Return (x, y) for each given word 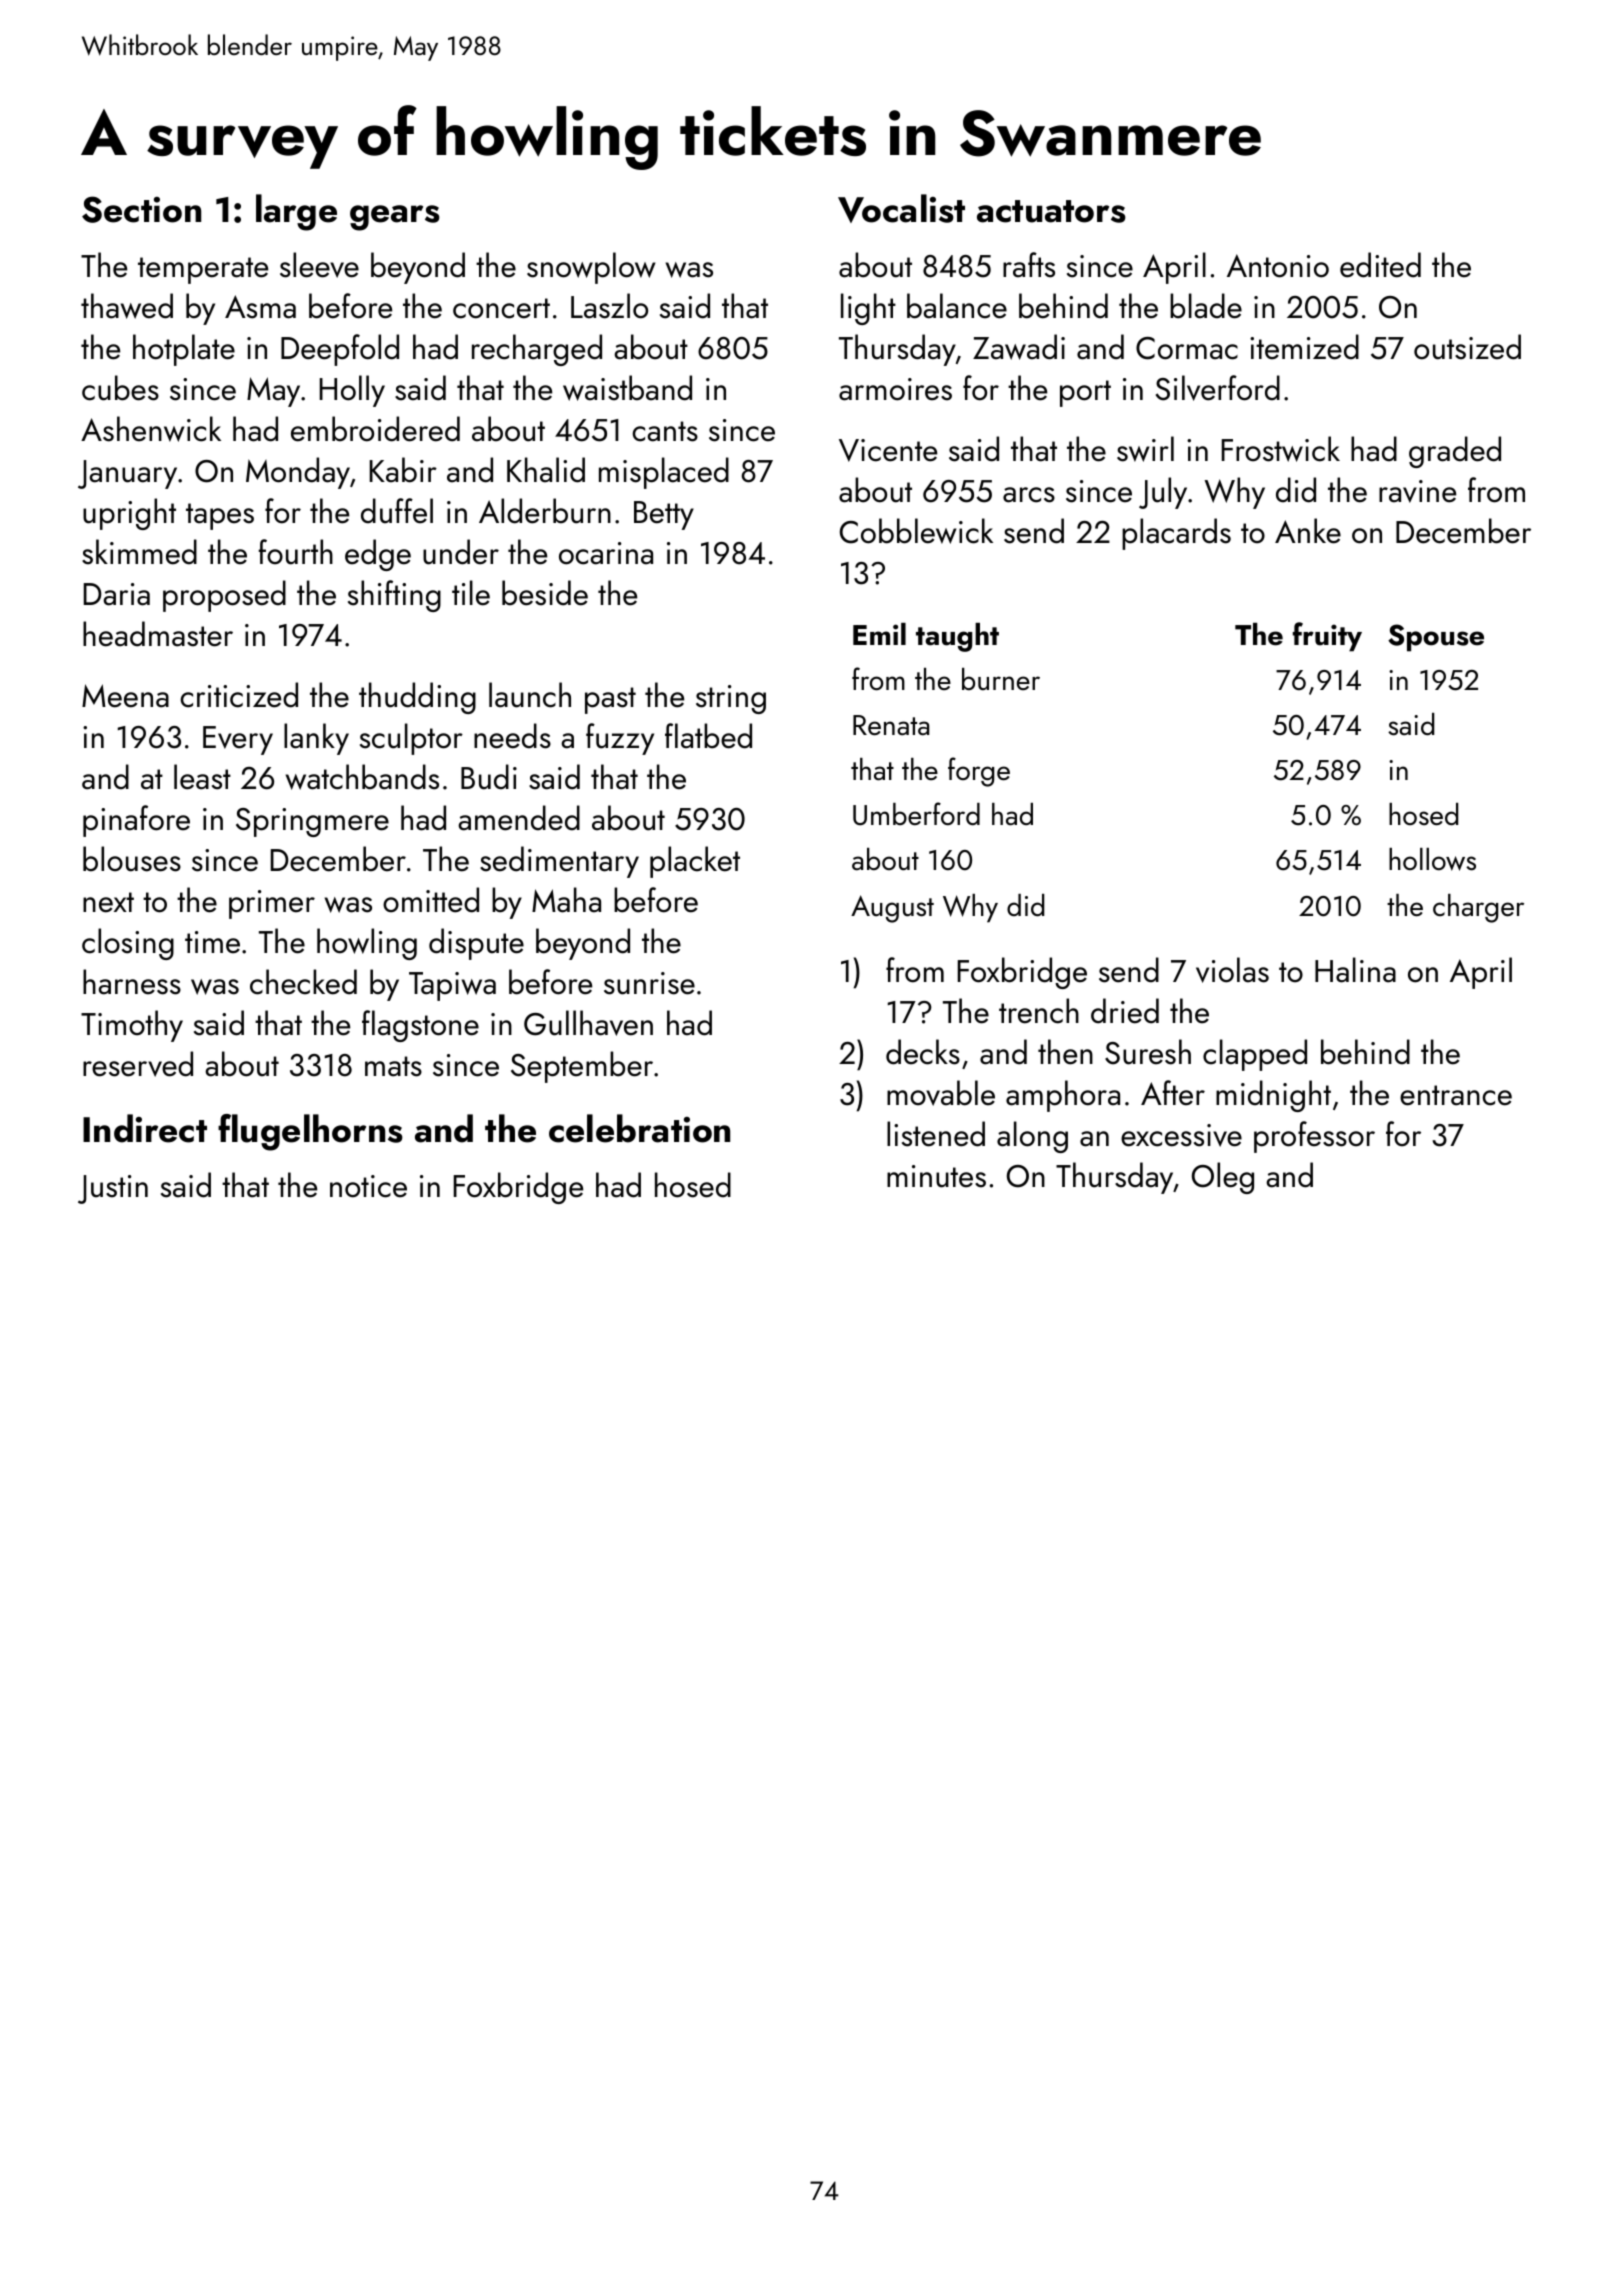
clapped (1255, 1055)
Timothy (132, 1026)
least (202, 777)
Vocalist (901, 208)
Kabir (403, 470)
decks (923, 1052)
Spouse (1436, 638)
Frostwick (1281, 449)
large (296, 212)
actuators (1051, 211)
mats (393, 1066)
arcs (1029, 495)
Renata (891, 725)
